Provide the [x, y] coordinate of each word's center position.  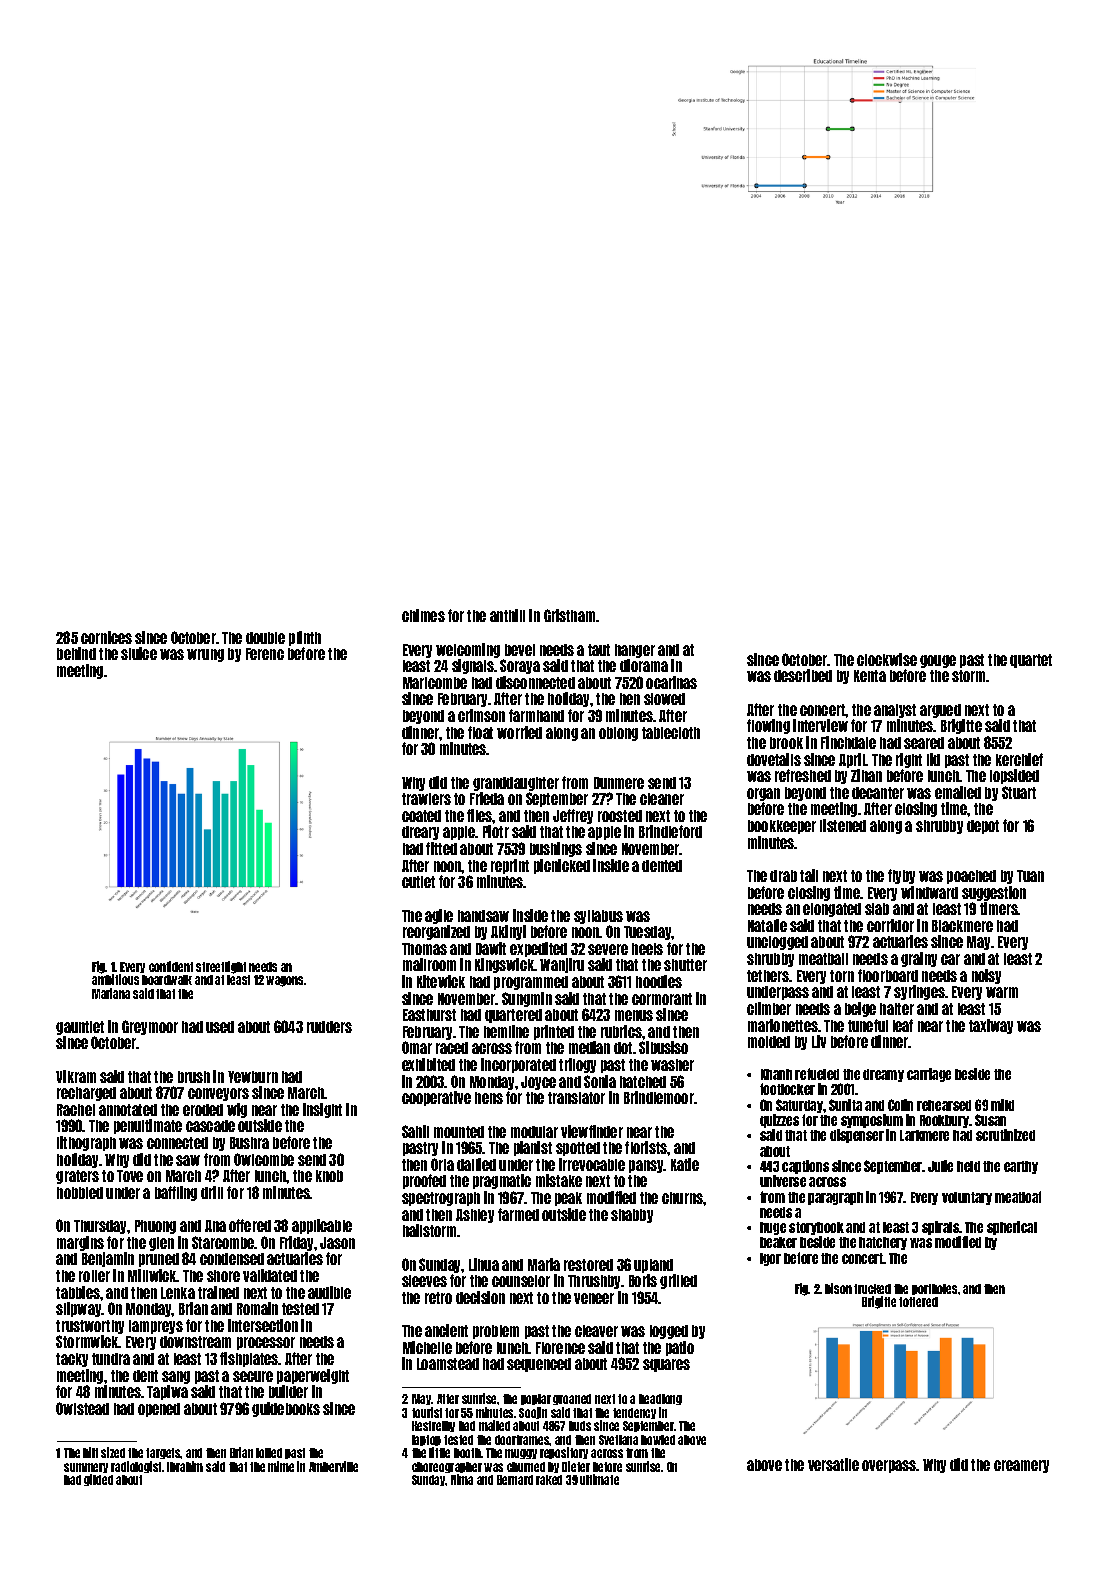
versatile [833, 1464]
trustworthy [90, 1327]
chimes [423, 615]
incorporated [518, 1065]
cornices [106, 637]
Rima [462, 1479]
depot [983, 827]
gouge [938, 661]
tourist [427, 1412]
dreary [420, 833]
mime [281, 1466]
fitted [441, 848]
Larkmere [924, 1135]
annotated [128, 1110]
